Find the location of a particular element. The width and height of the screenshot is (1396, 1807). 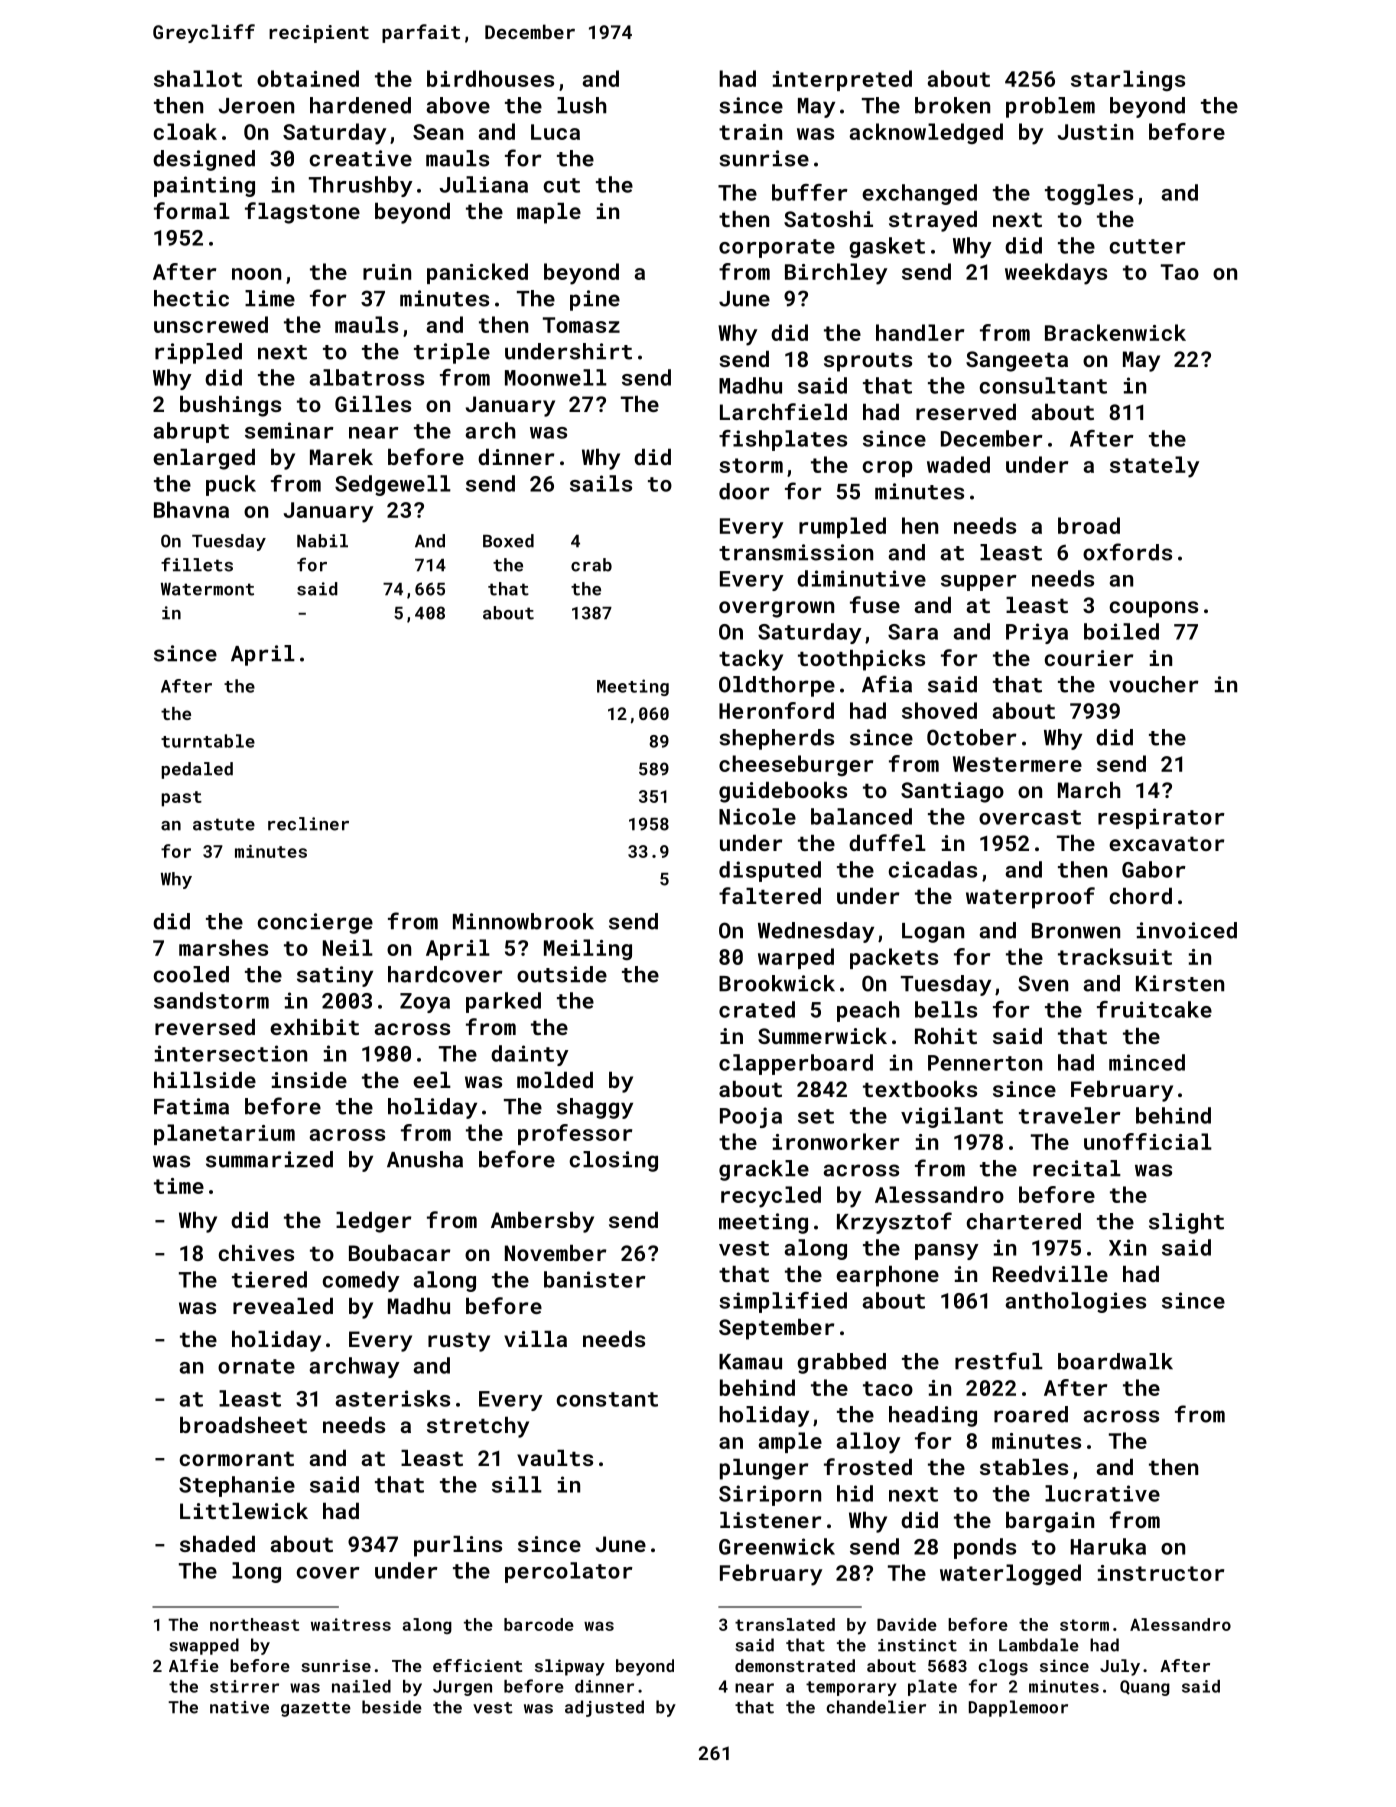

courier is located at coordinates (1088, 658).
